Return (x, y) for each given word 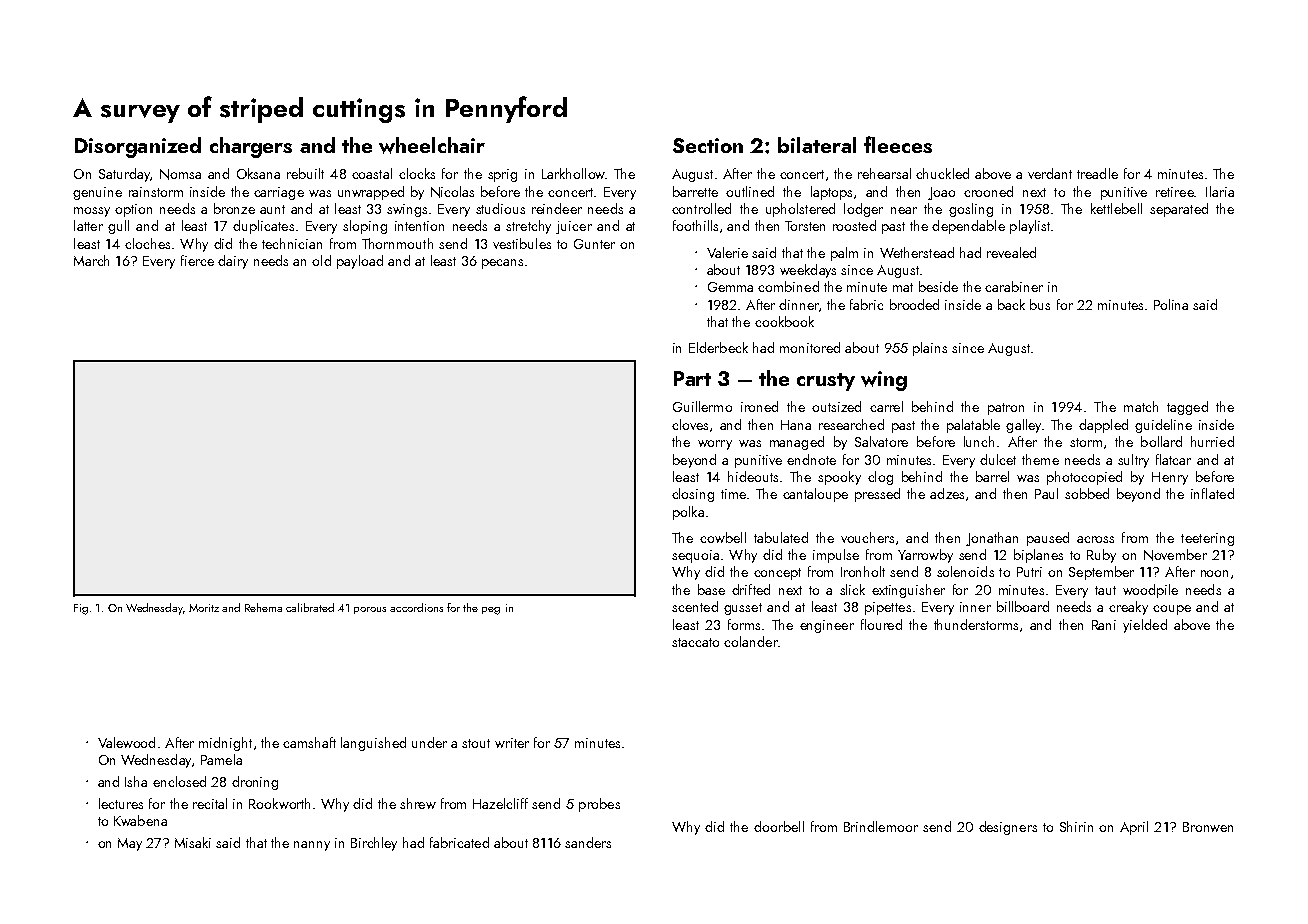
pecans (502, 264)
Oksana (258, 173)
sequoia (695, 556)
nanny (312, 846)
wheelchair (432, 145)
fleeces (898, 144)
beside (938, 286)
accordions (416, 607)
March (91, 260)
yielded (1145, 626)
